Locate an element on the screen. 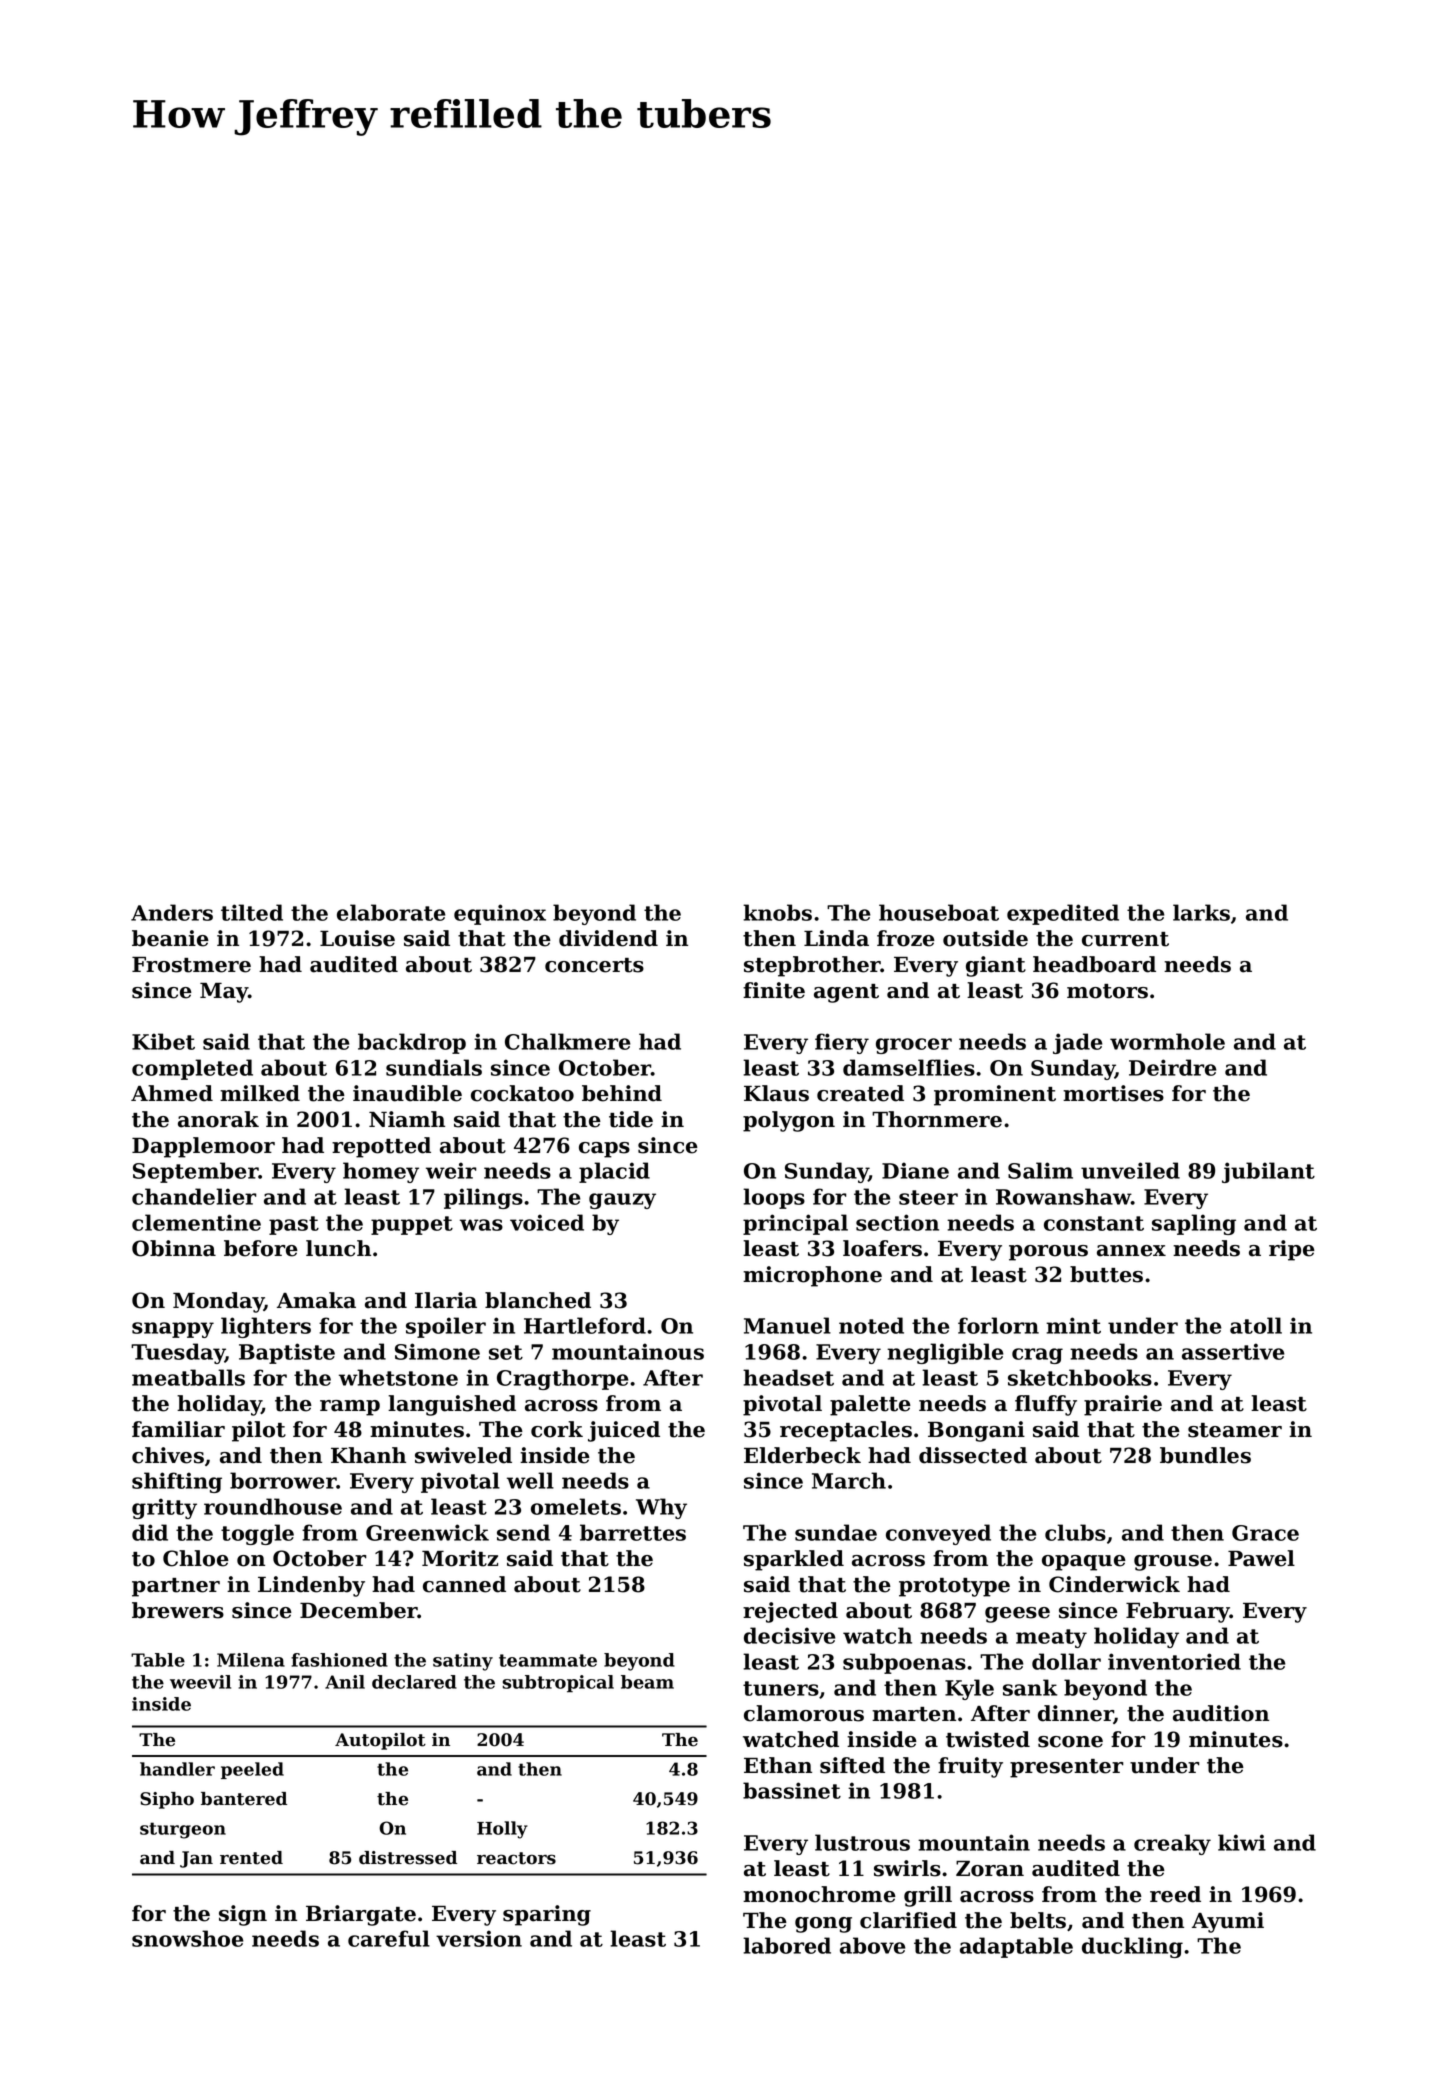  snowshoe is located at coordinates (188, 1938).
